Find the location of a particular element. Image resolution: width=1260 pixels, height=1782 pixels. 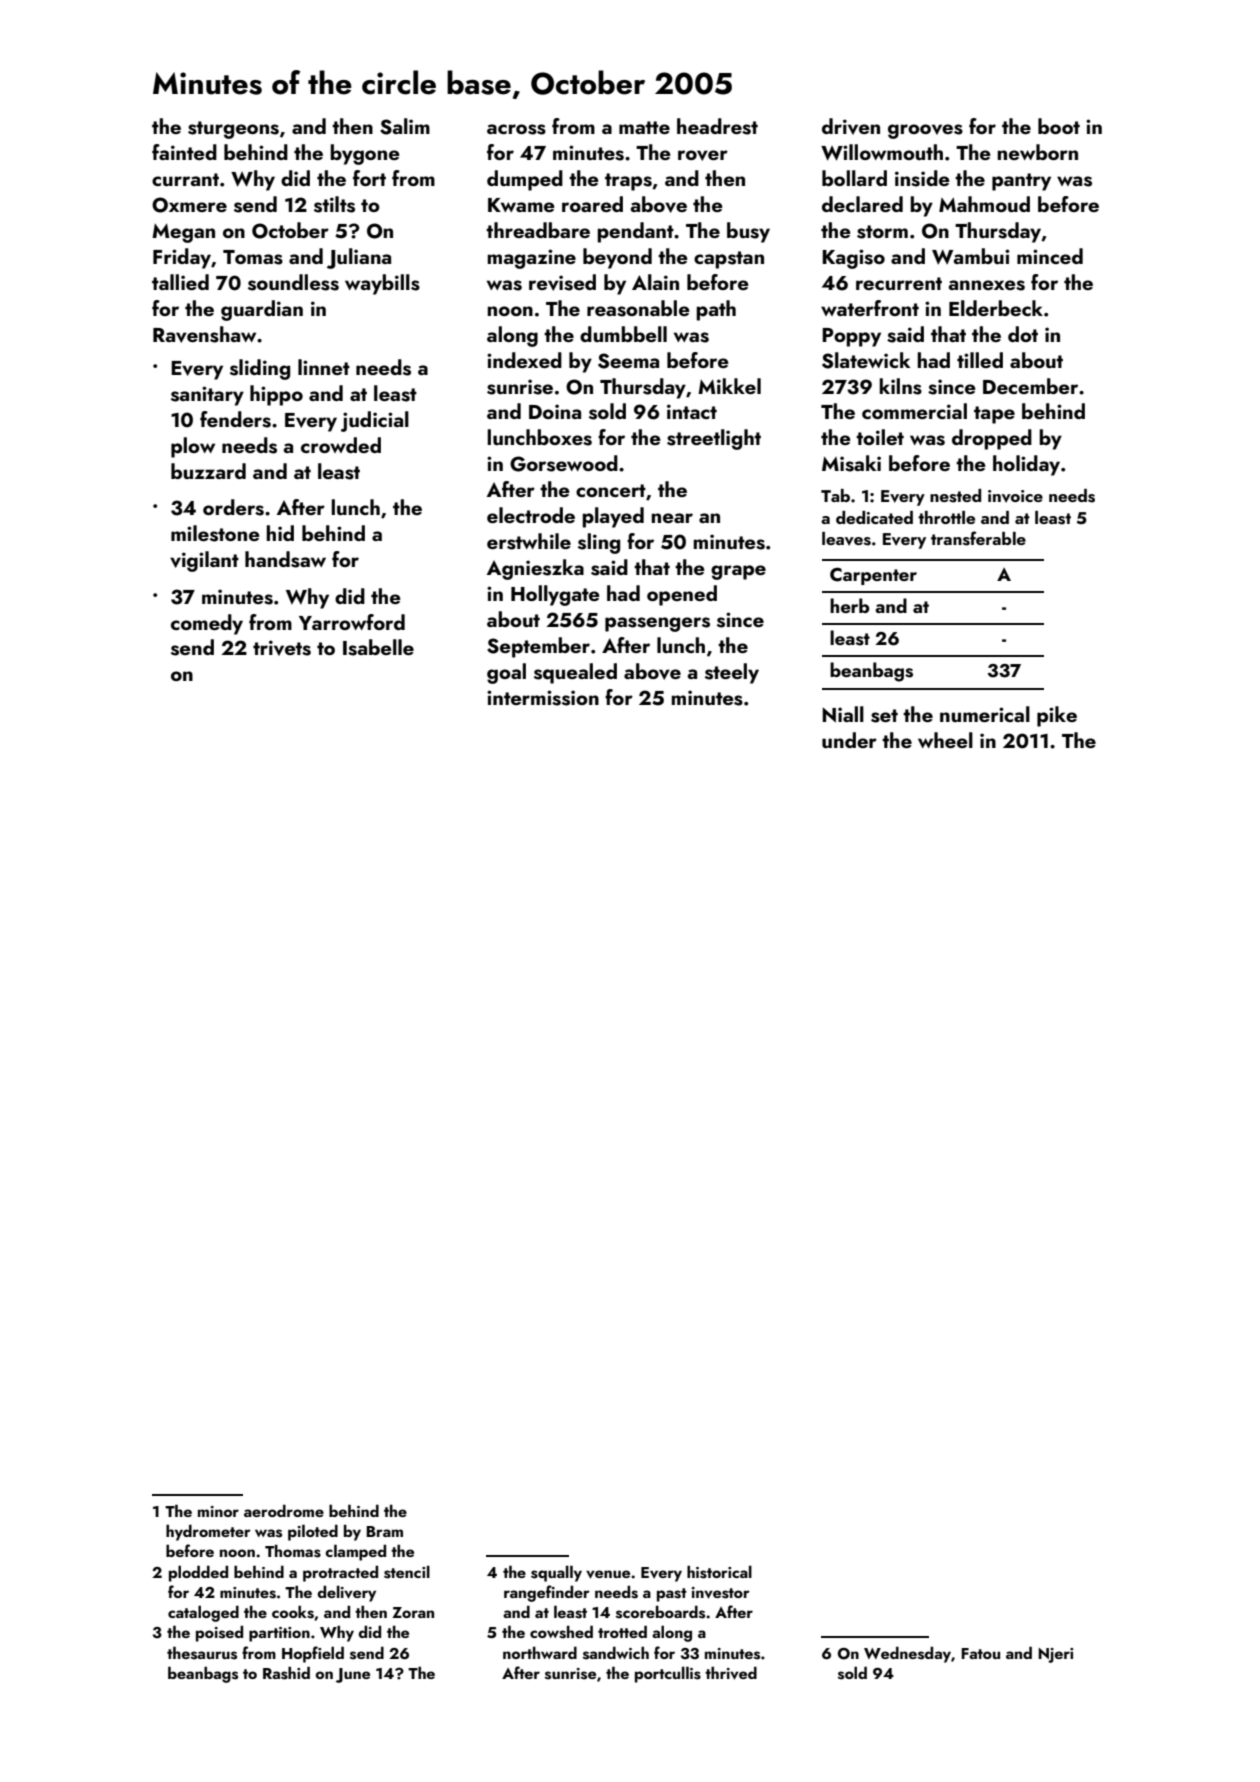

comedy is located at coordinates (207, 624).
